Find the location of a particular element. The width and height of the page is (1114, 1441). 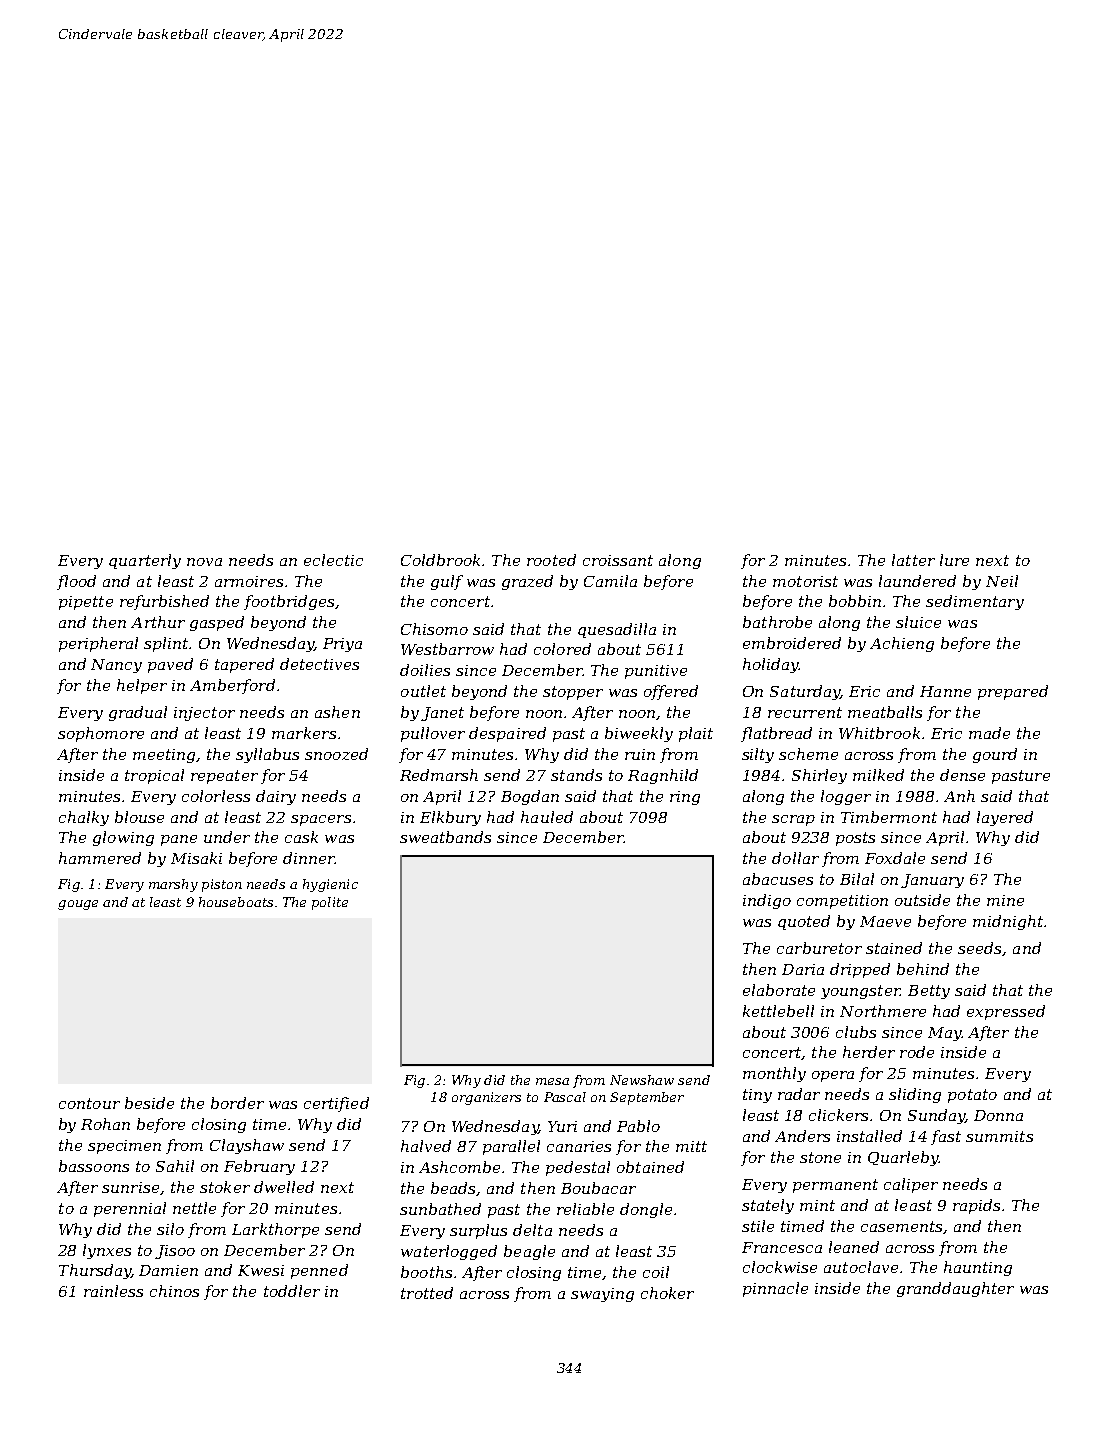

pinnacle is located at coordinates (775, 1289).
